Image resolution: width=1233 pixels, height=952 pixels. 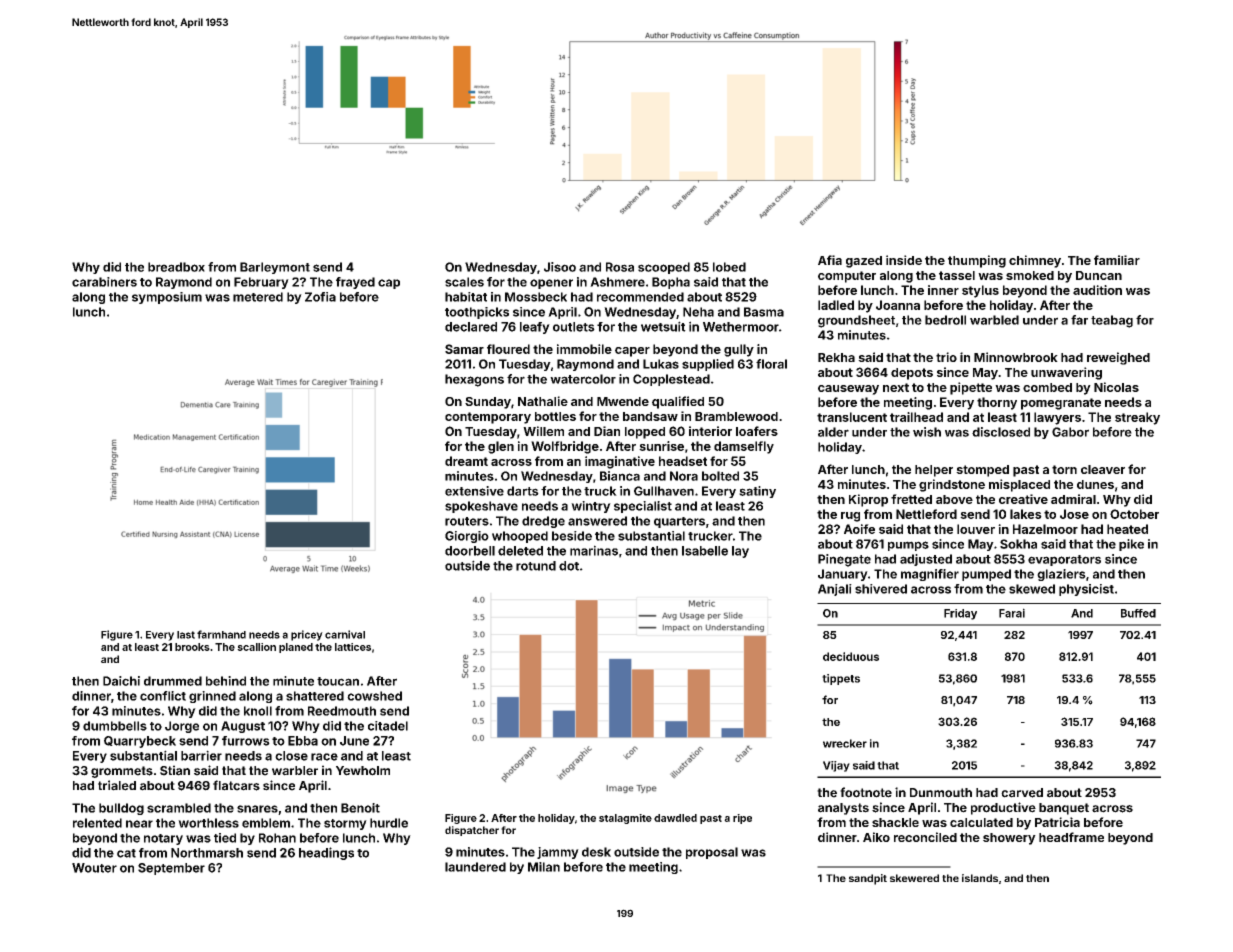 What do you see at coordinates (167, 298) in the screenshot?
I see `symposium` at bounding box center [167, 298].
